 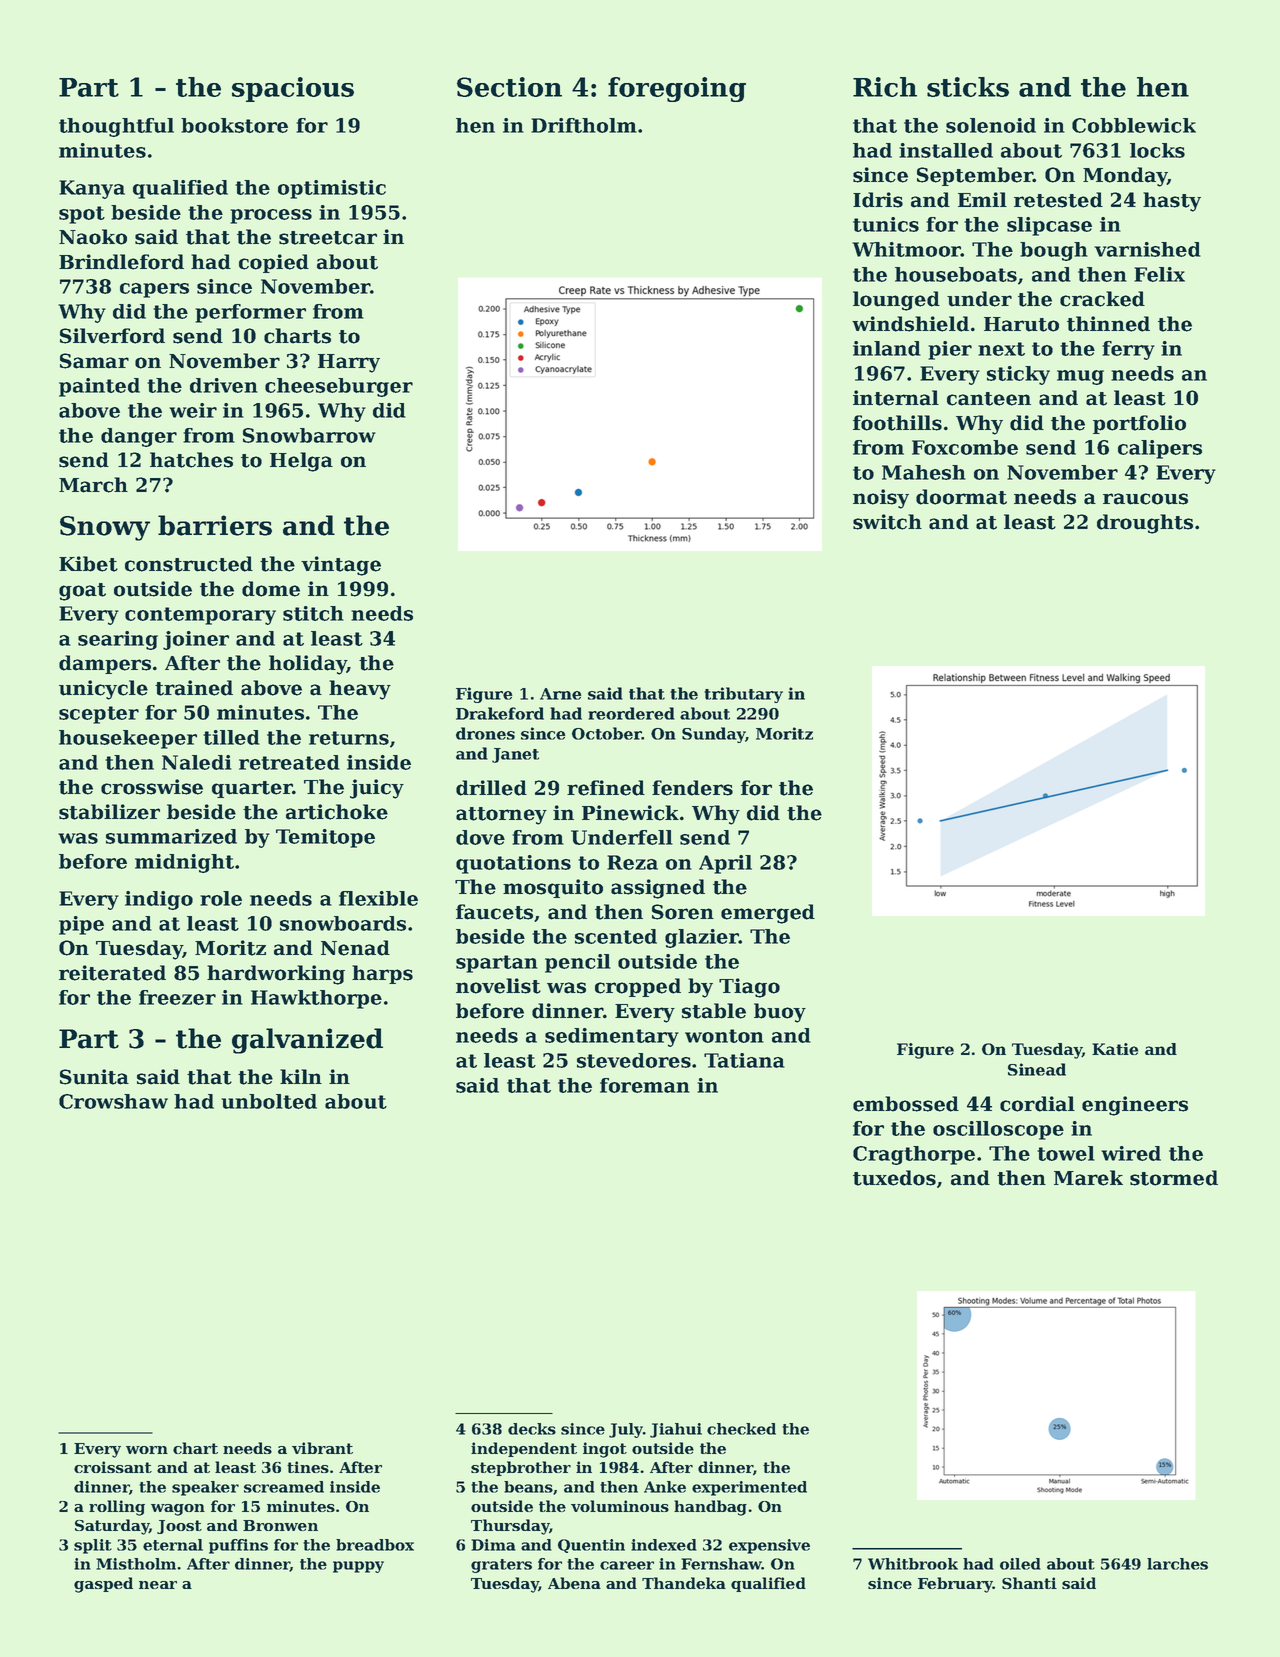 I want to click on thoughtful, so click(x=116, y=127).
